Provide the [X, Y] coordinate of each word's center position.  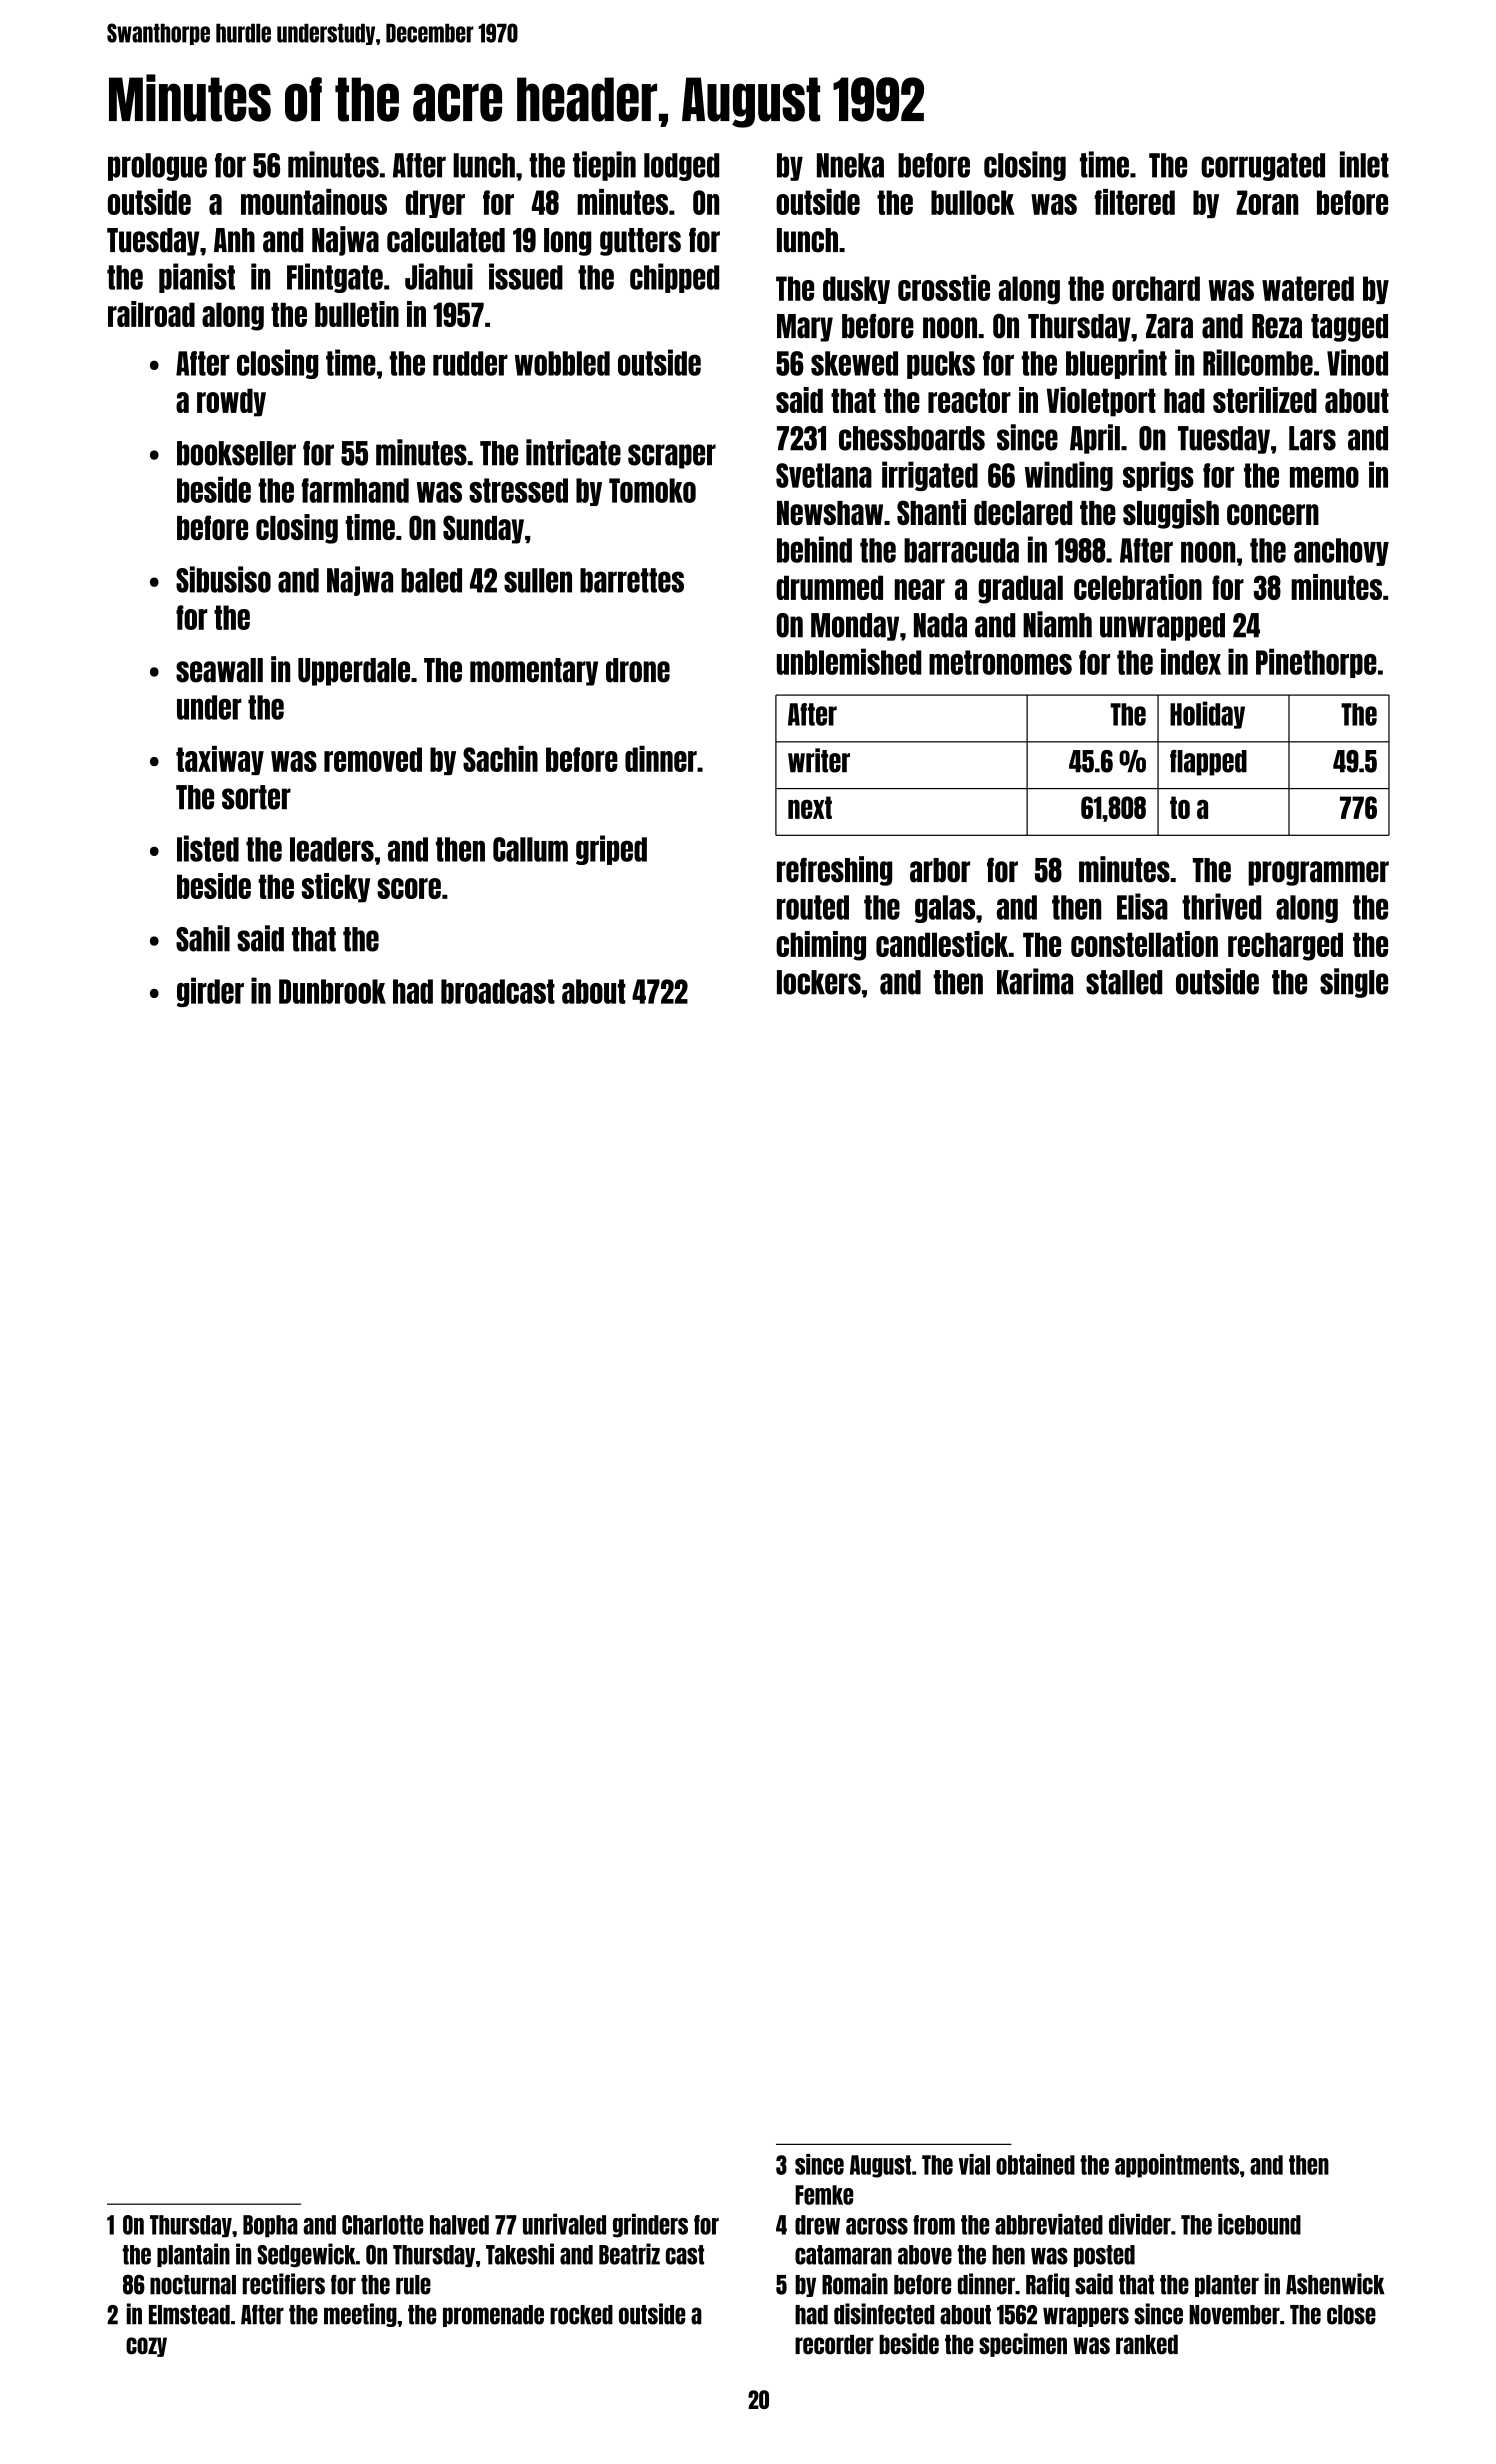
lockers [819, 982]
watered [1308, 288]
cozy [146, 2347]
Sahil [203, 938]
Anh [234, 240]
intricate [573, 452]
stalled [1124, 982]
